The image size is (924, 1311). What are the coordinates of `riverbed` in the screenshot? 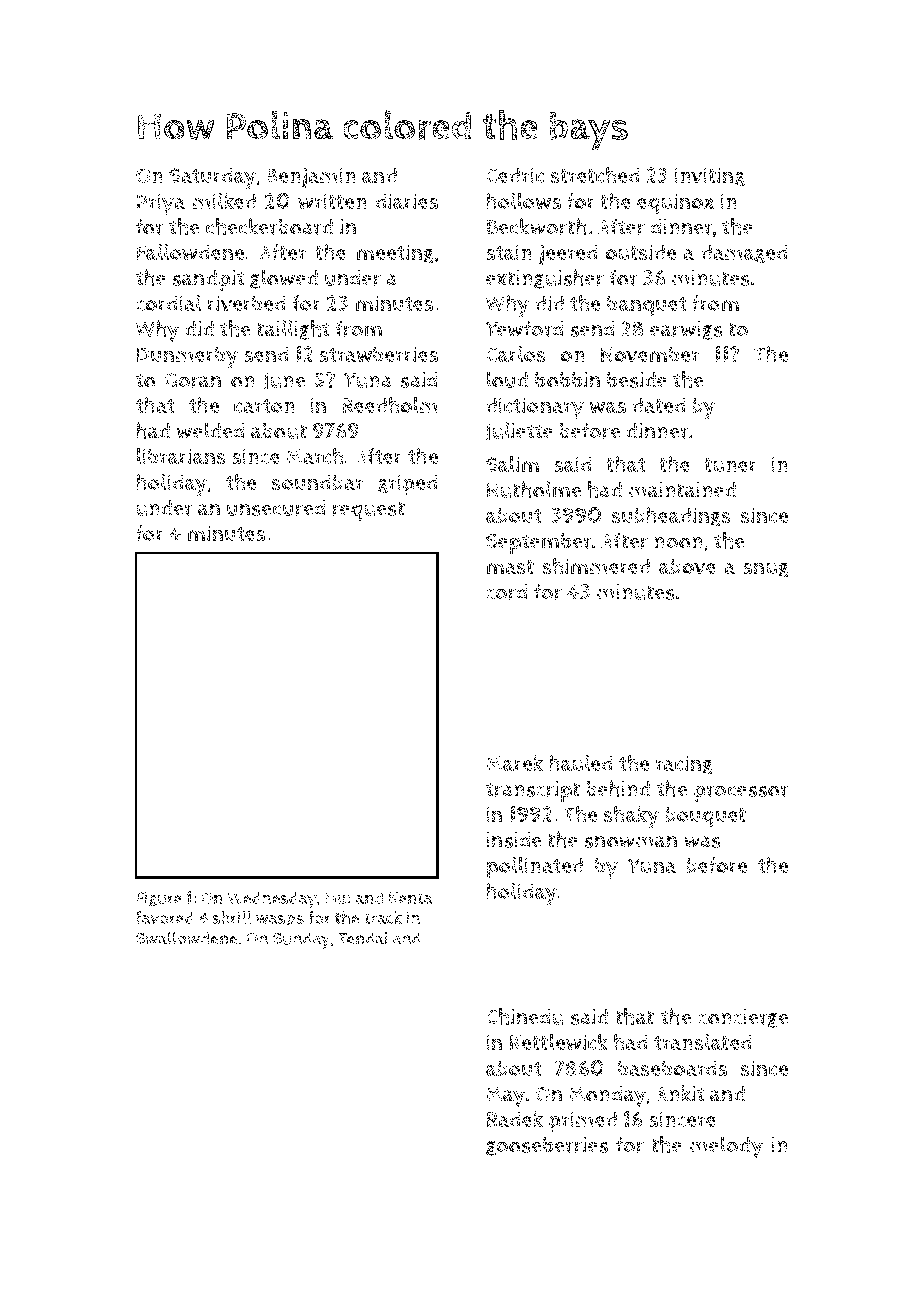 It's located at (246, 303).
